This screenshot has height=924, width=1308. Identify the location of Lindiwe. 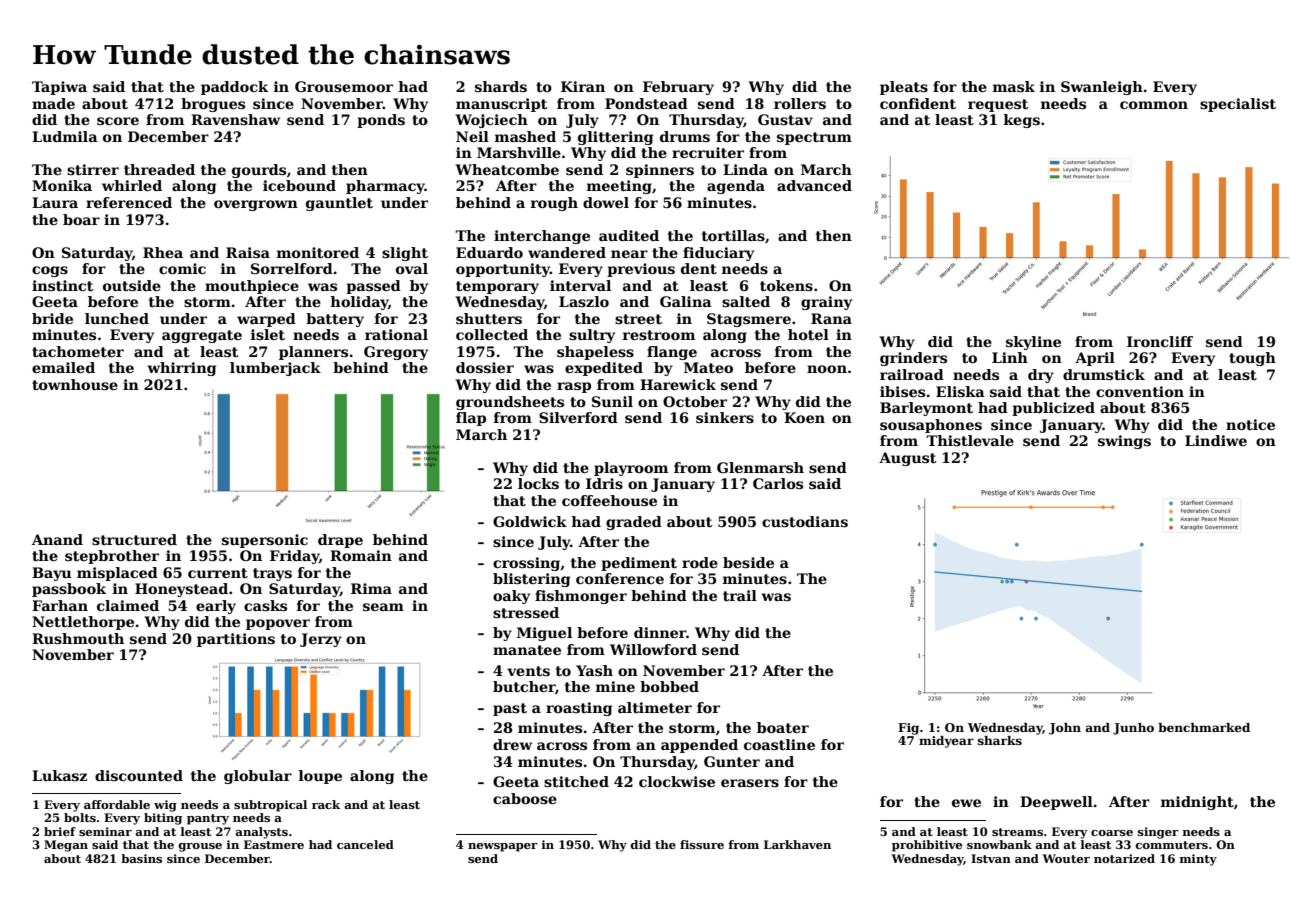
(1216, 440).
